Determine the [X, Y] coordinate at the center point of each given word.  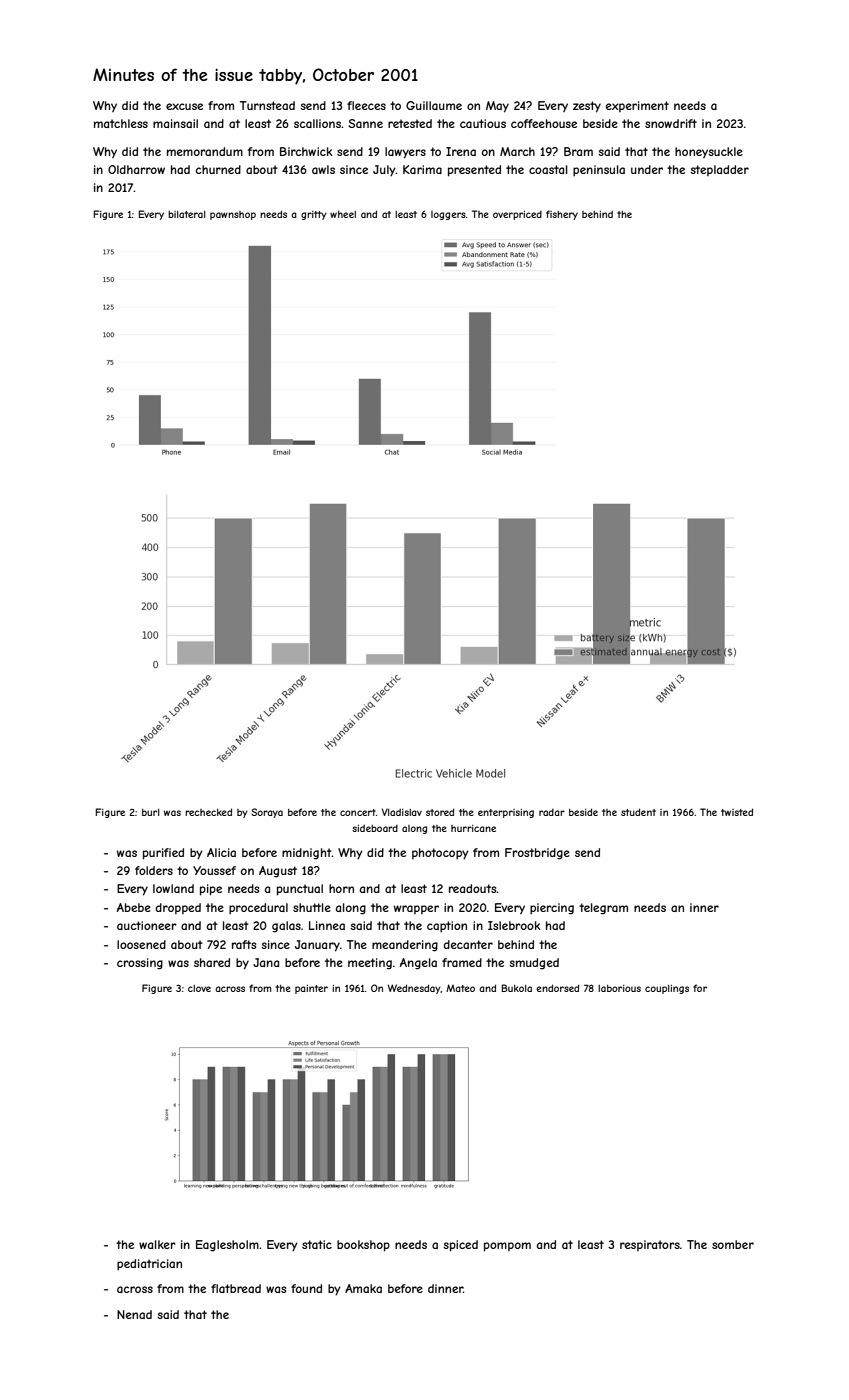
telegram [603, 909]
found [306, 1288]
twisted [737, 812]
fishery [562, 215]
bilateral [187, 214]
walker [157, 1244]
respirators [650, 1245]
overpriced [517, 215]
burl [151, 812]
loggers [448, 215]
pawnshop [233, 215]
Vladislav [402, 812]
